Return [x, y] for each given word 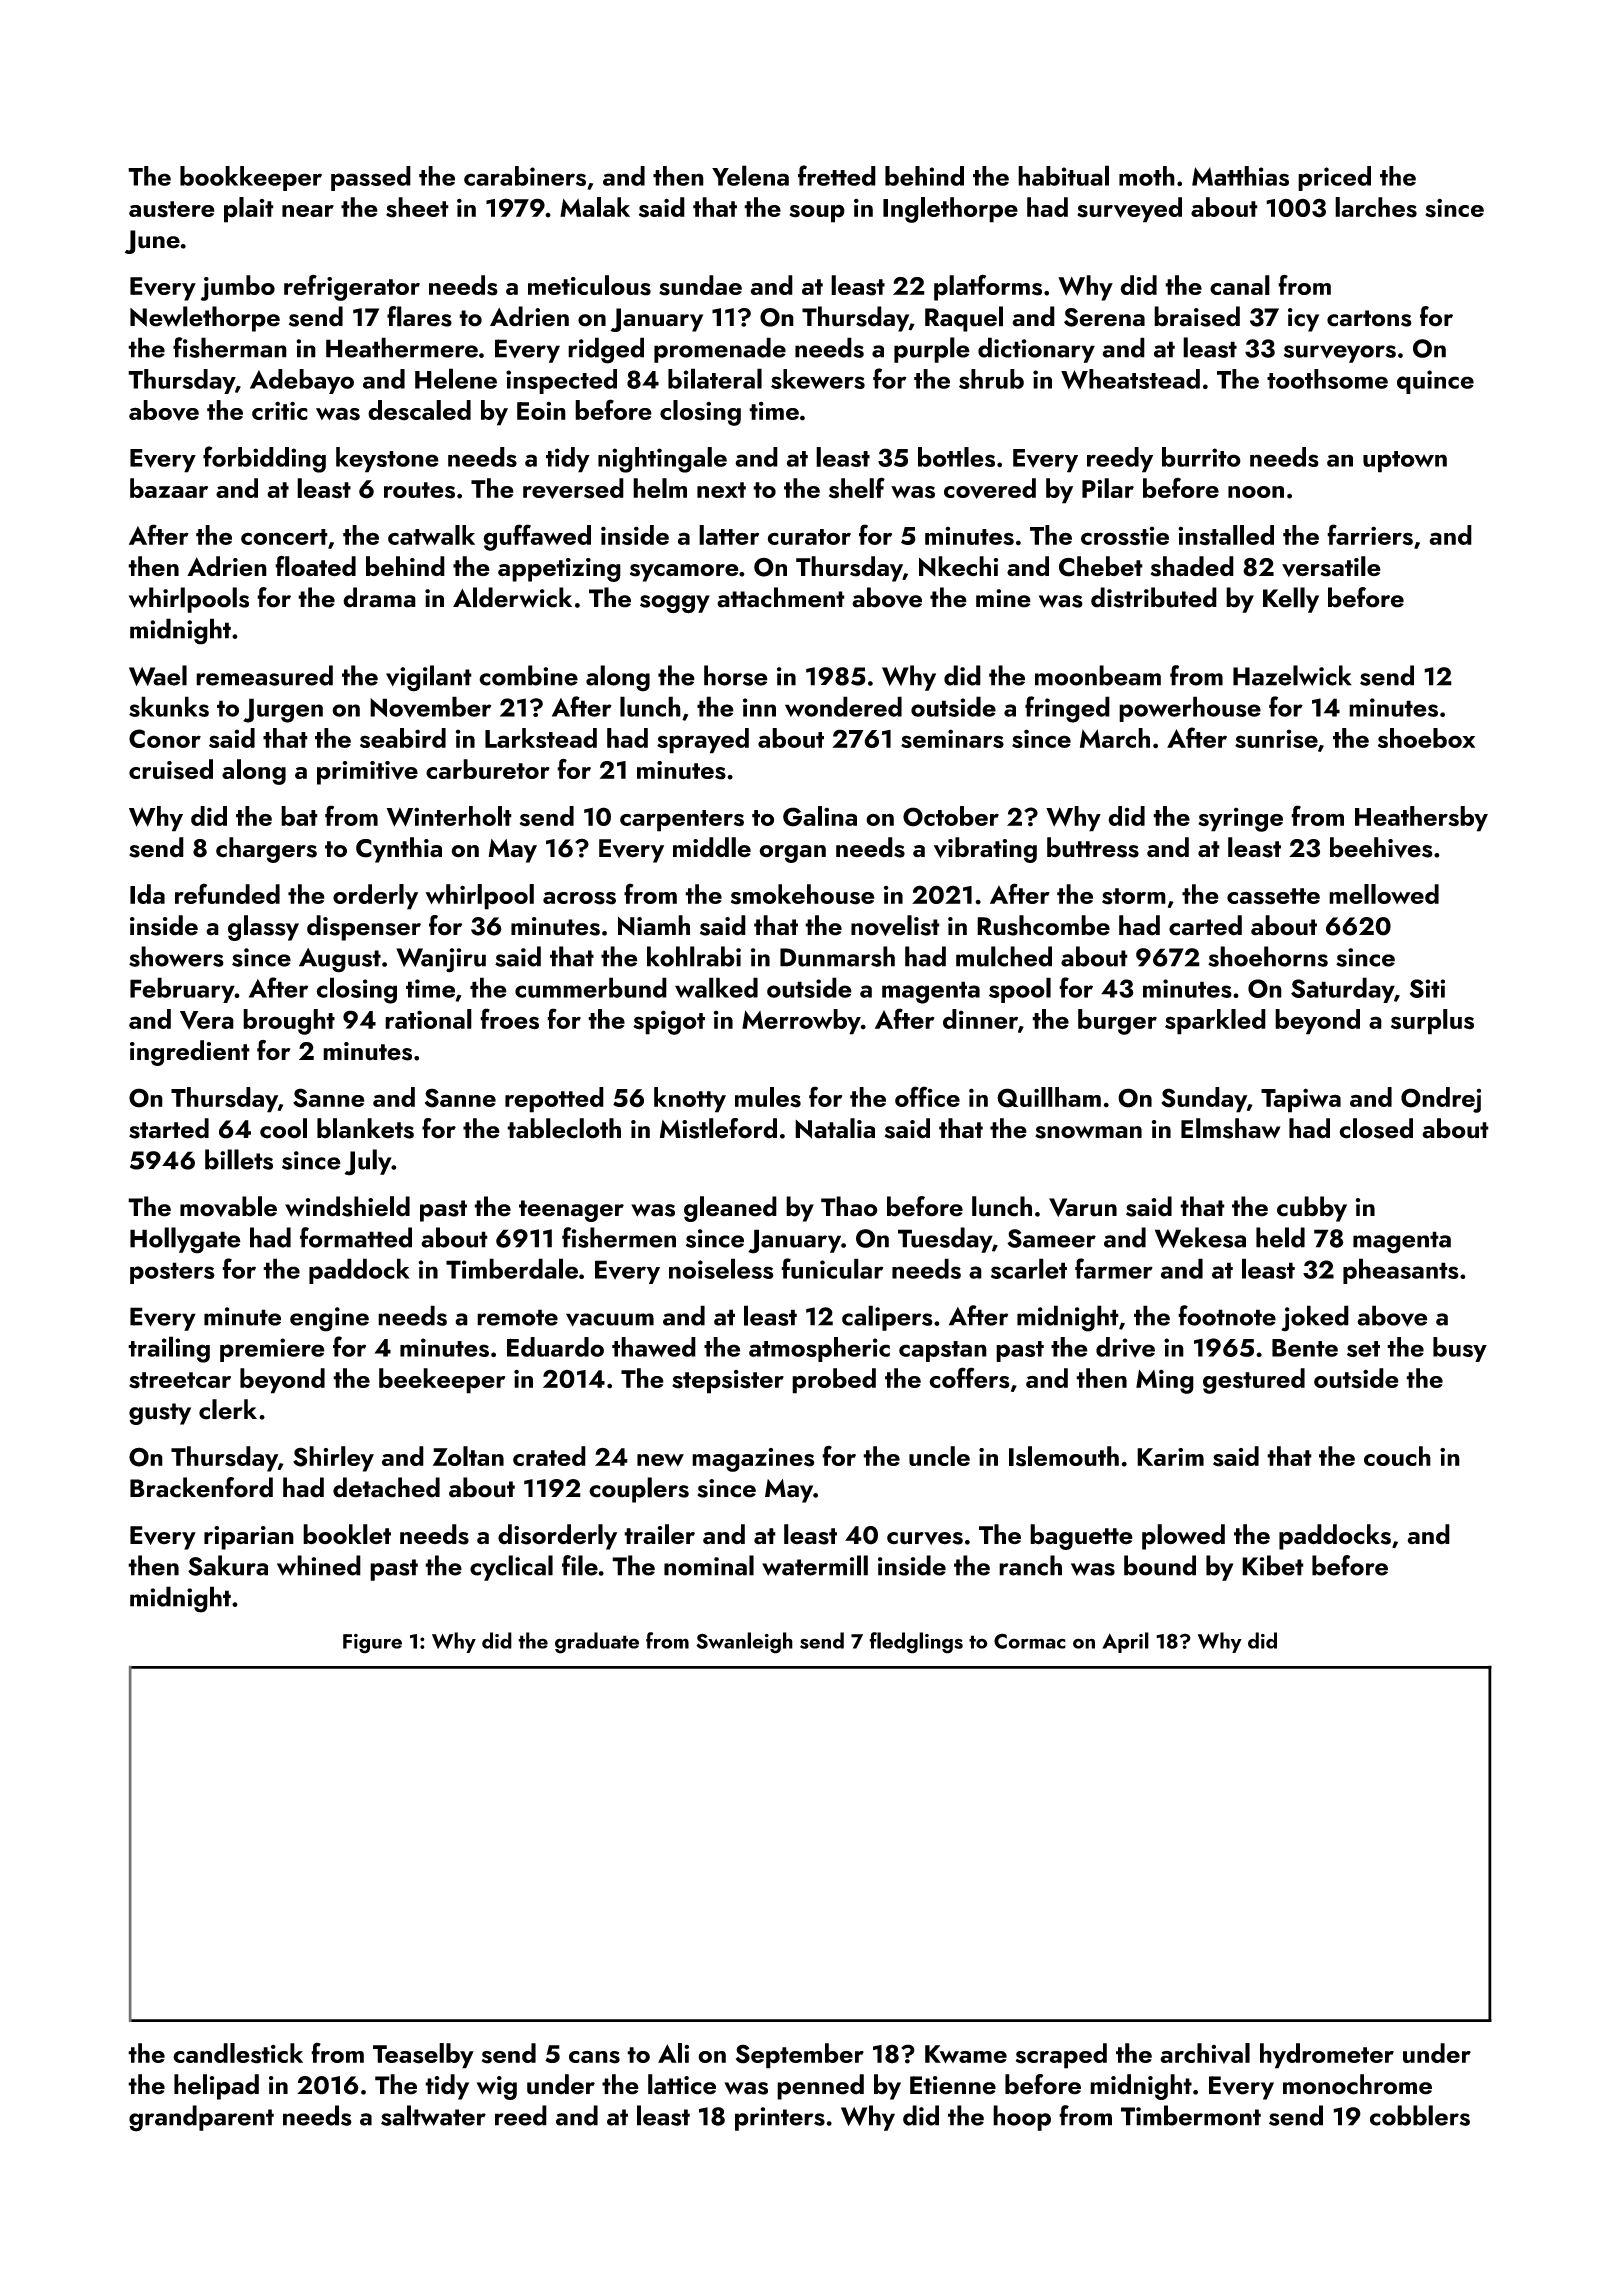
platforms [988, 287]
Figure [372, 1644]
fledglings [916, 1643]
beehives [1381, 847]
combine [528, 675]
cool [283, 1128]
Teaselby [423, 2056]
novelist [895, 925]
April [1125, 1642]
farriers [1370, 535]
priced [1334, 178]
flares [419, 316]
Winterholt [449, 816]
